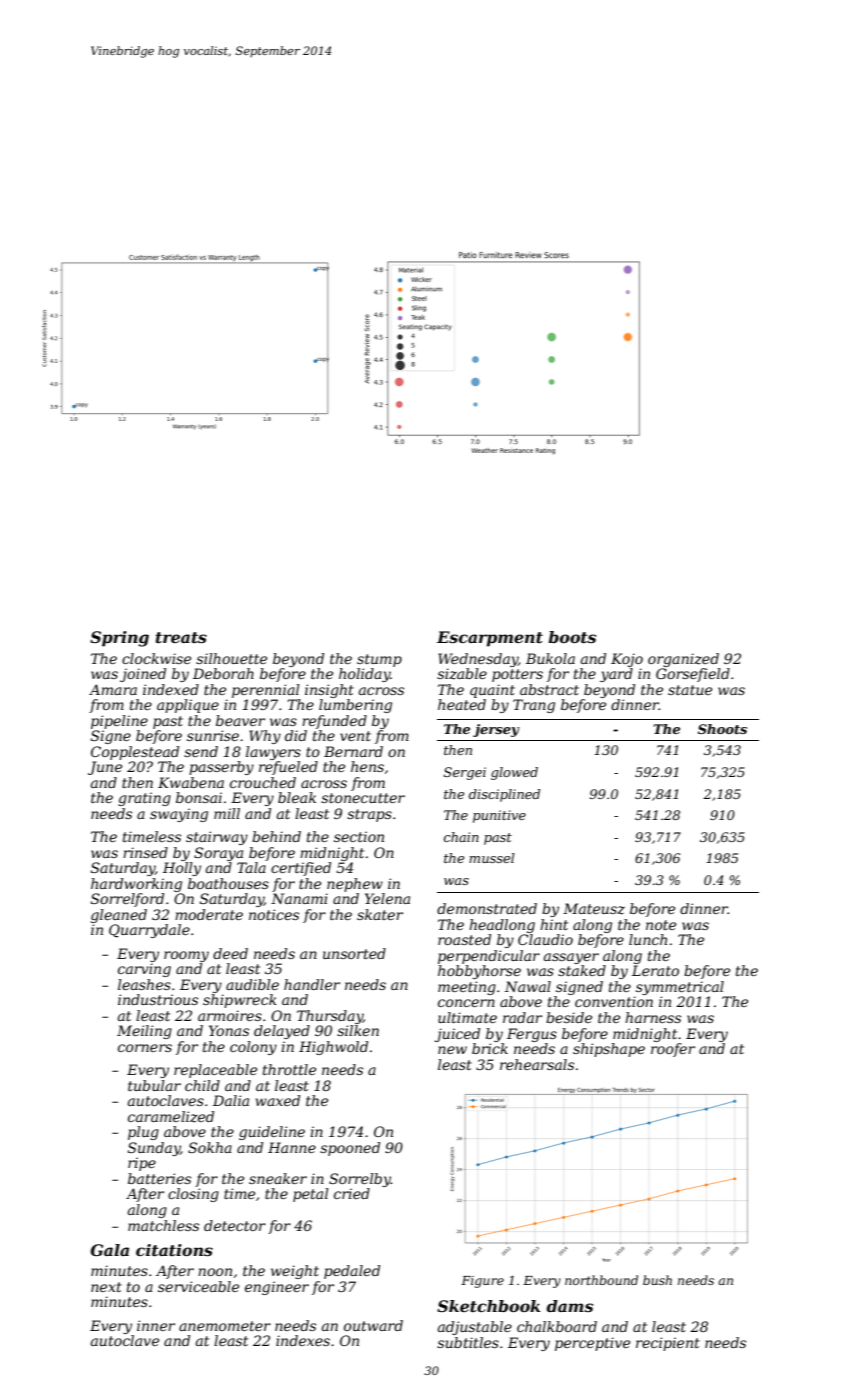 This page has height=1400, width=849. Describe the element at coordinates (163, 1225) in the page. I see `matchless` at that location.
